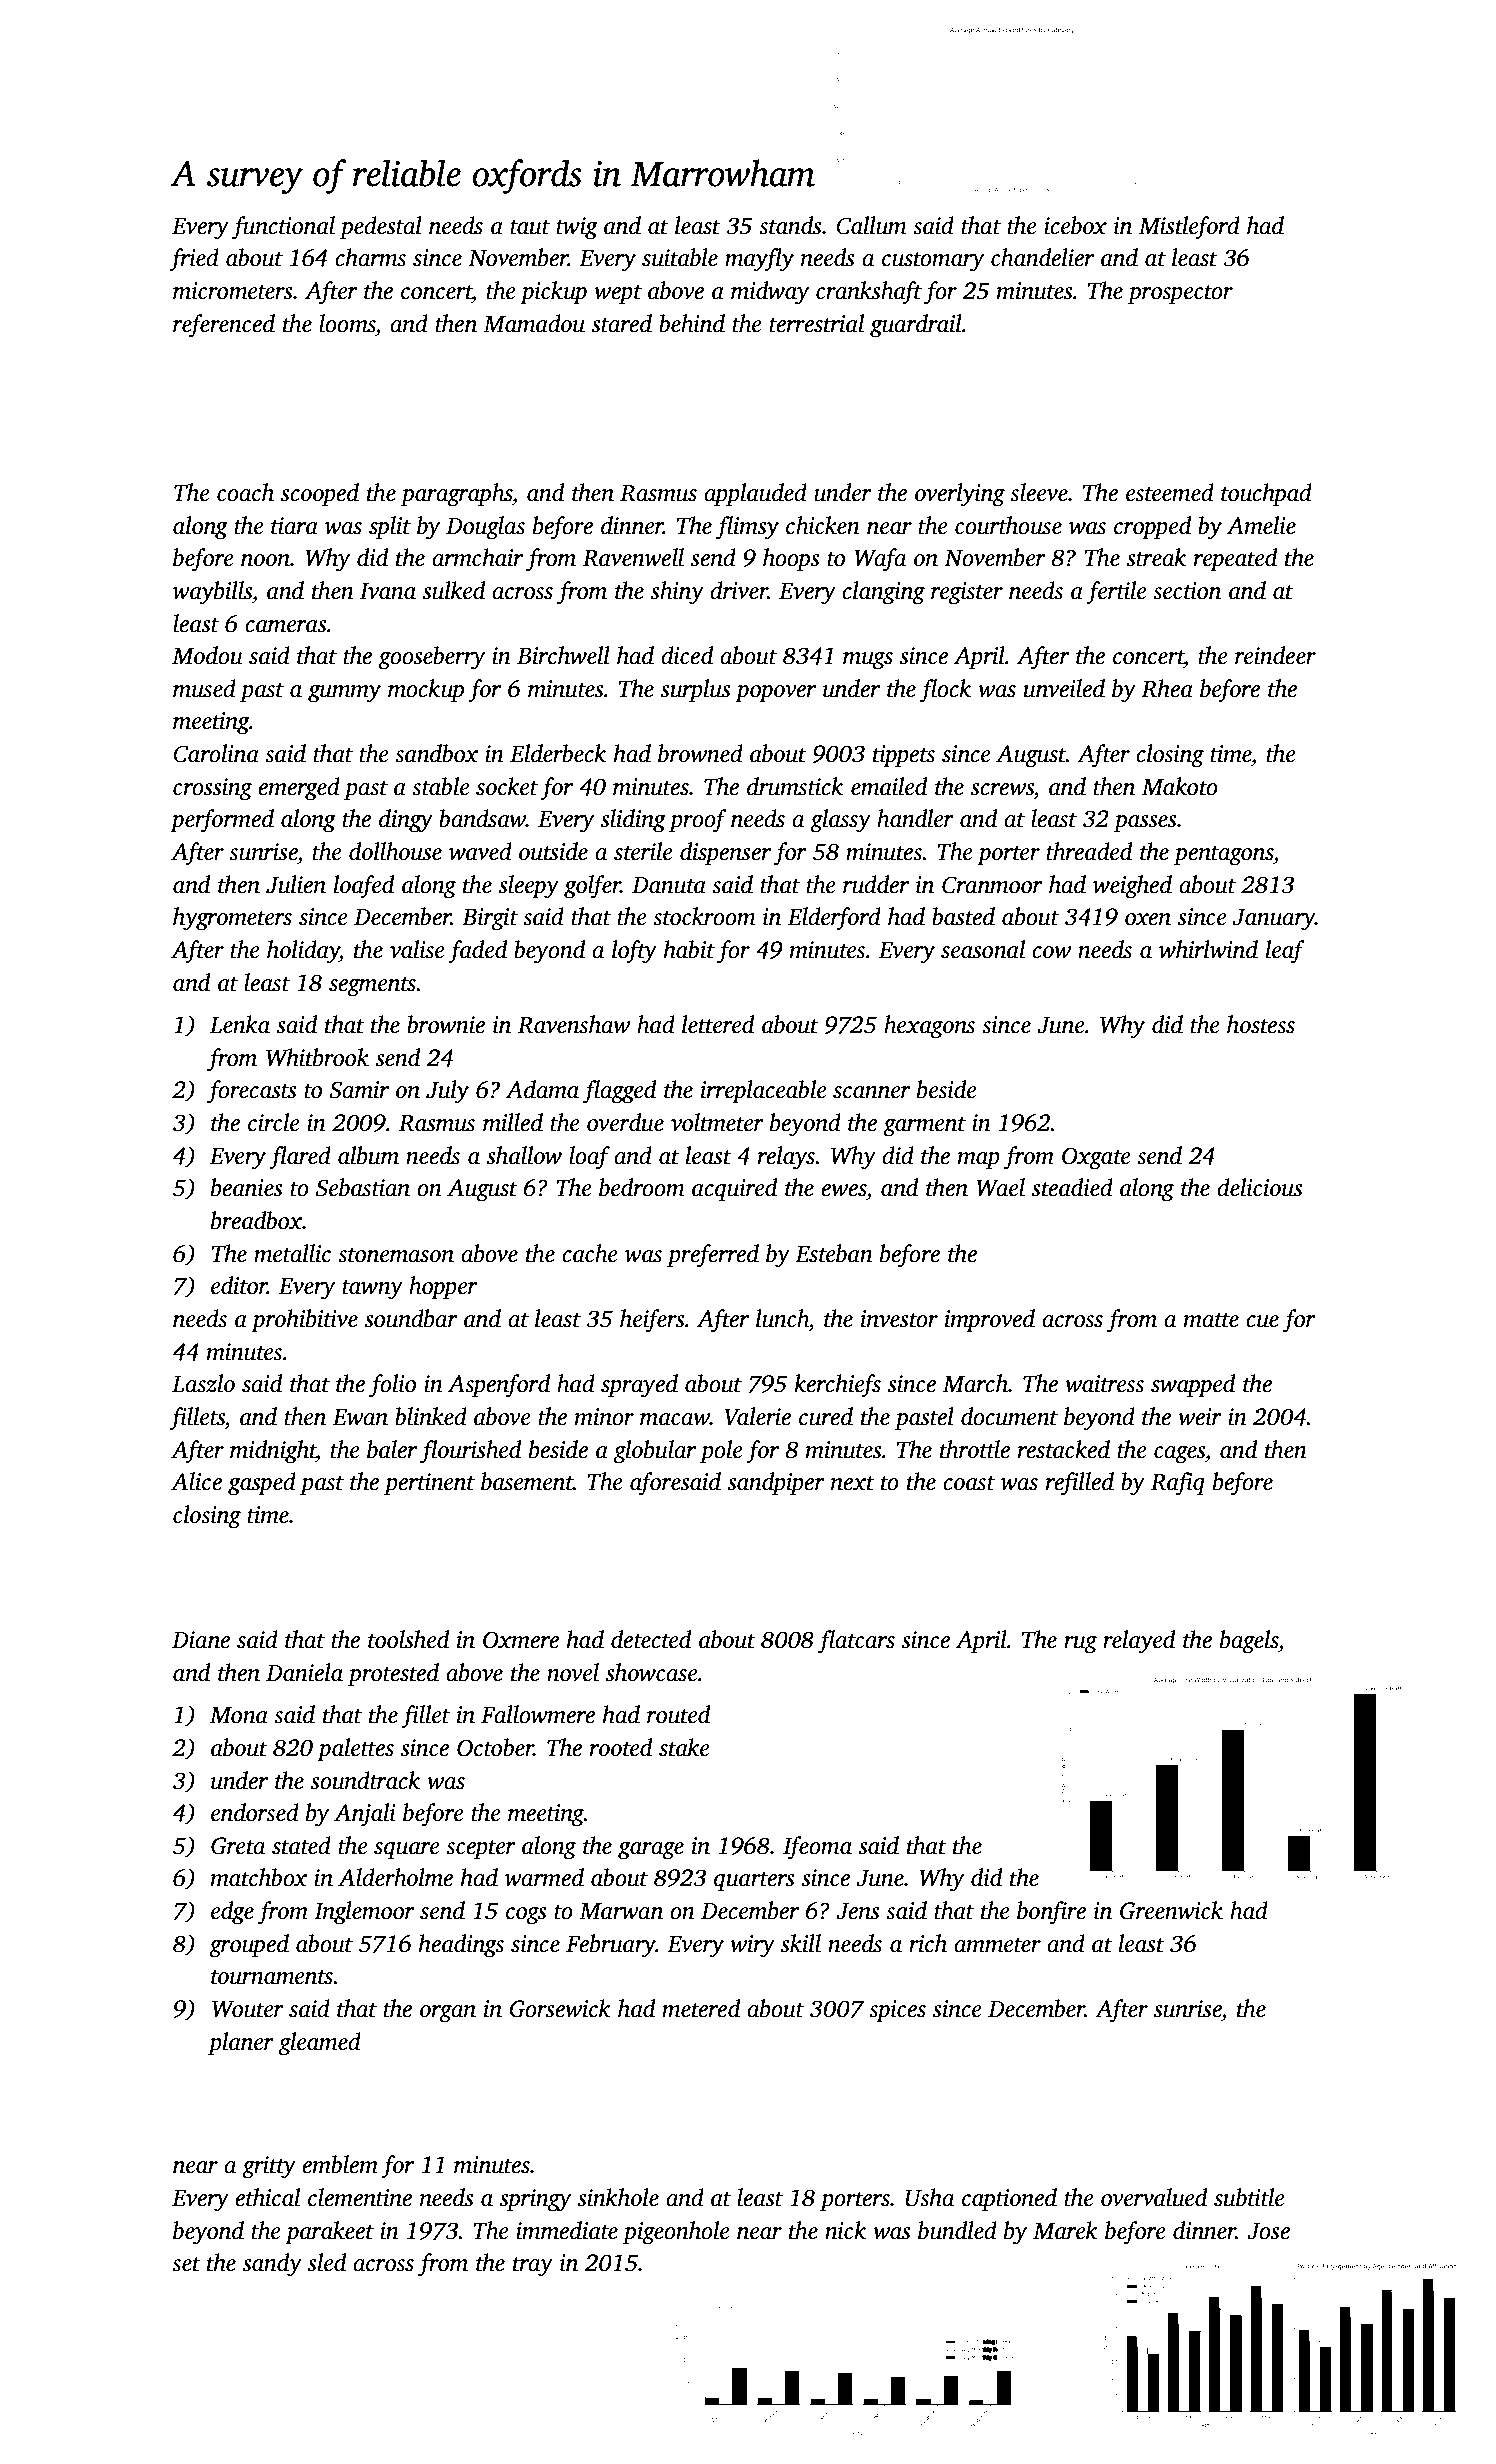 This screenshot has width=1496, height=2464. Describe the element at coordinates (899, 1319) in the screenshot. I see `investor` at that location.
